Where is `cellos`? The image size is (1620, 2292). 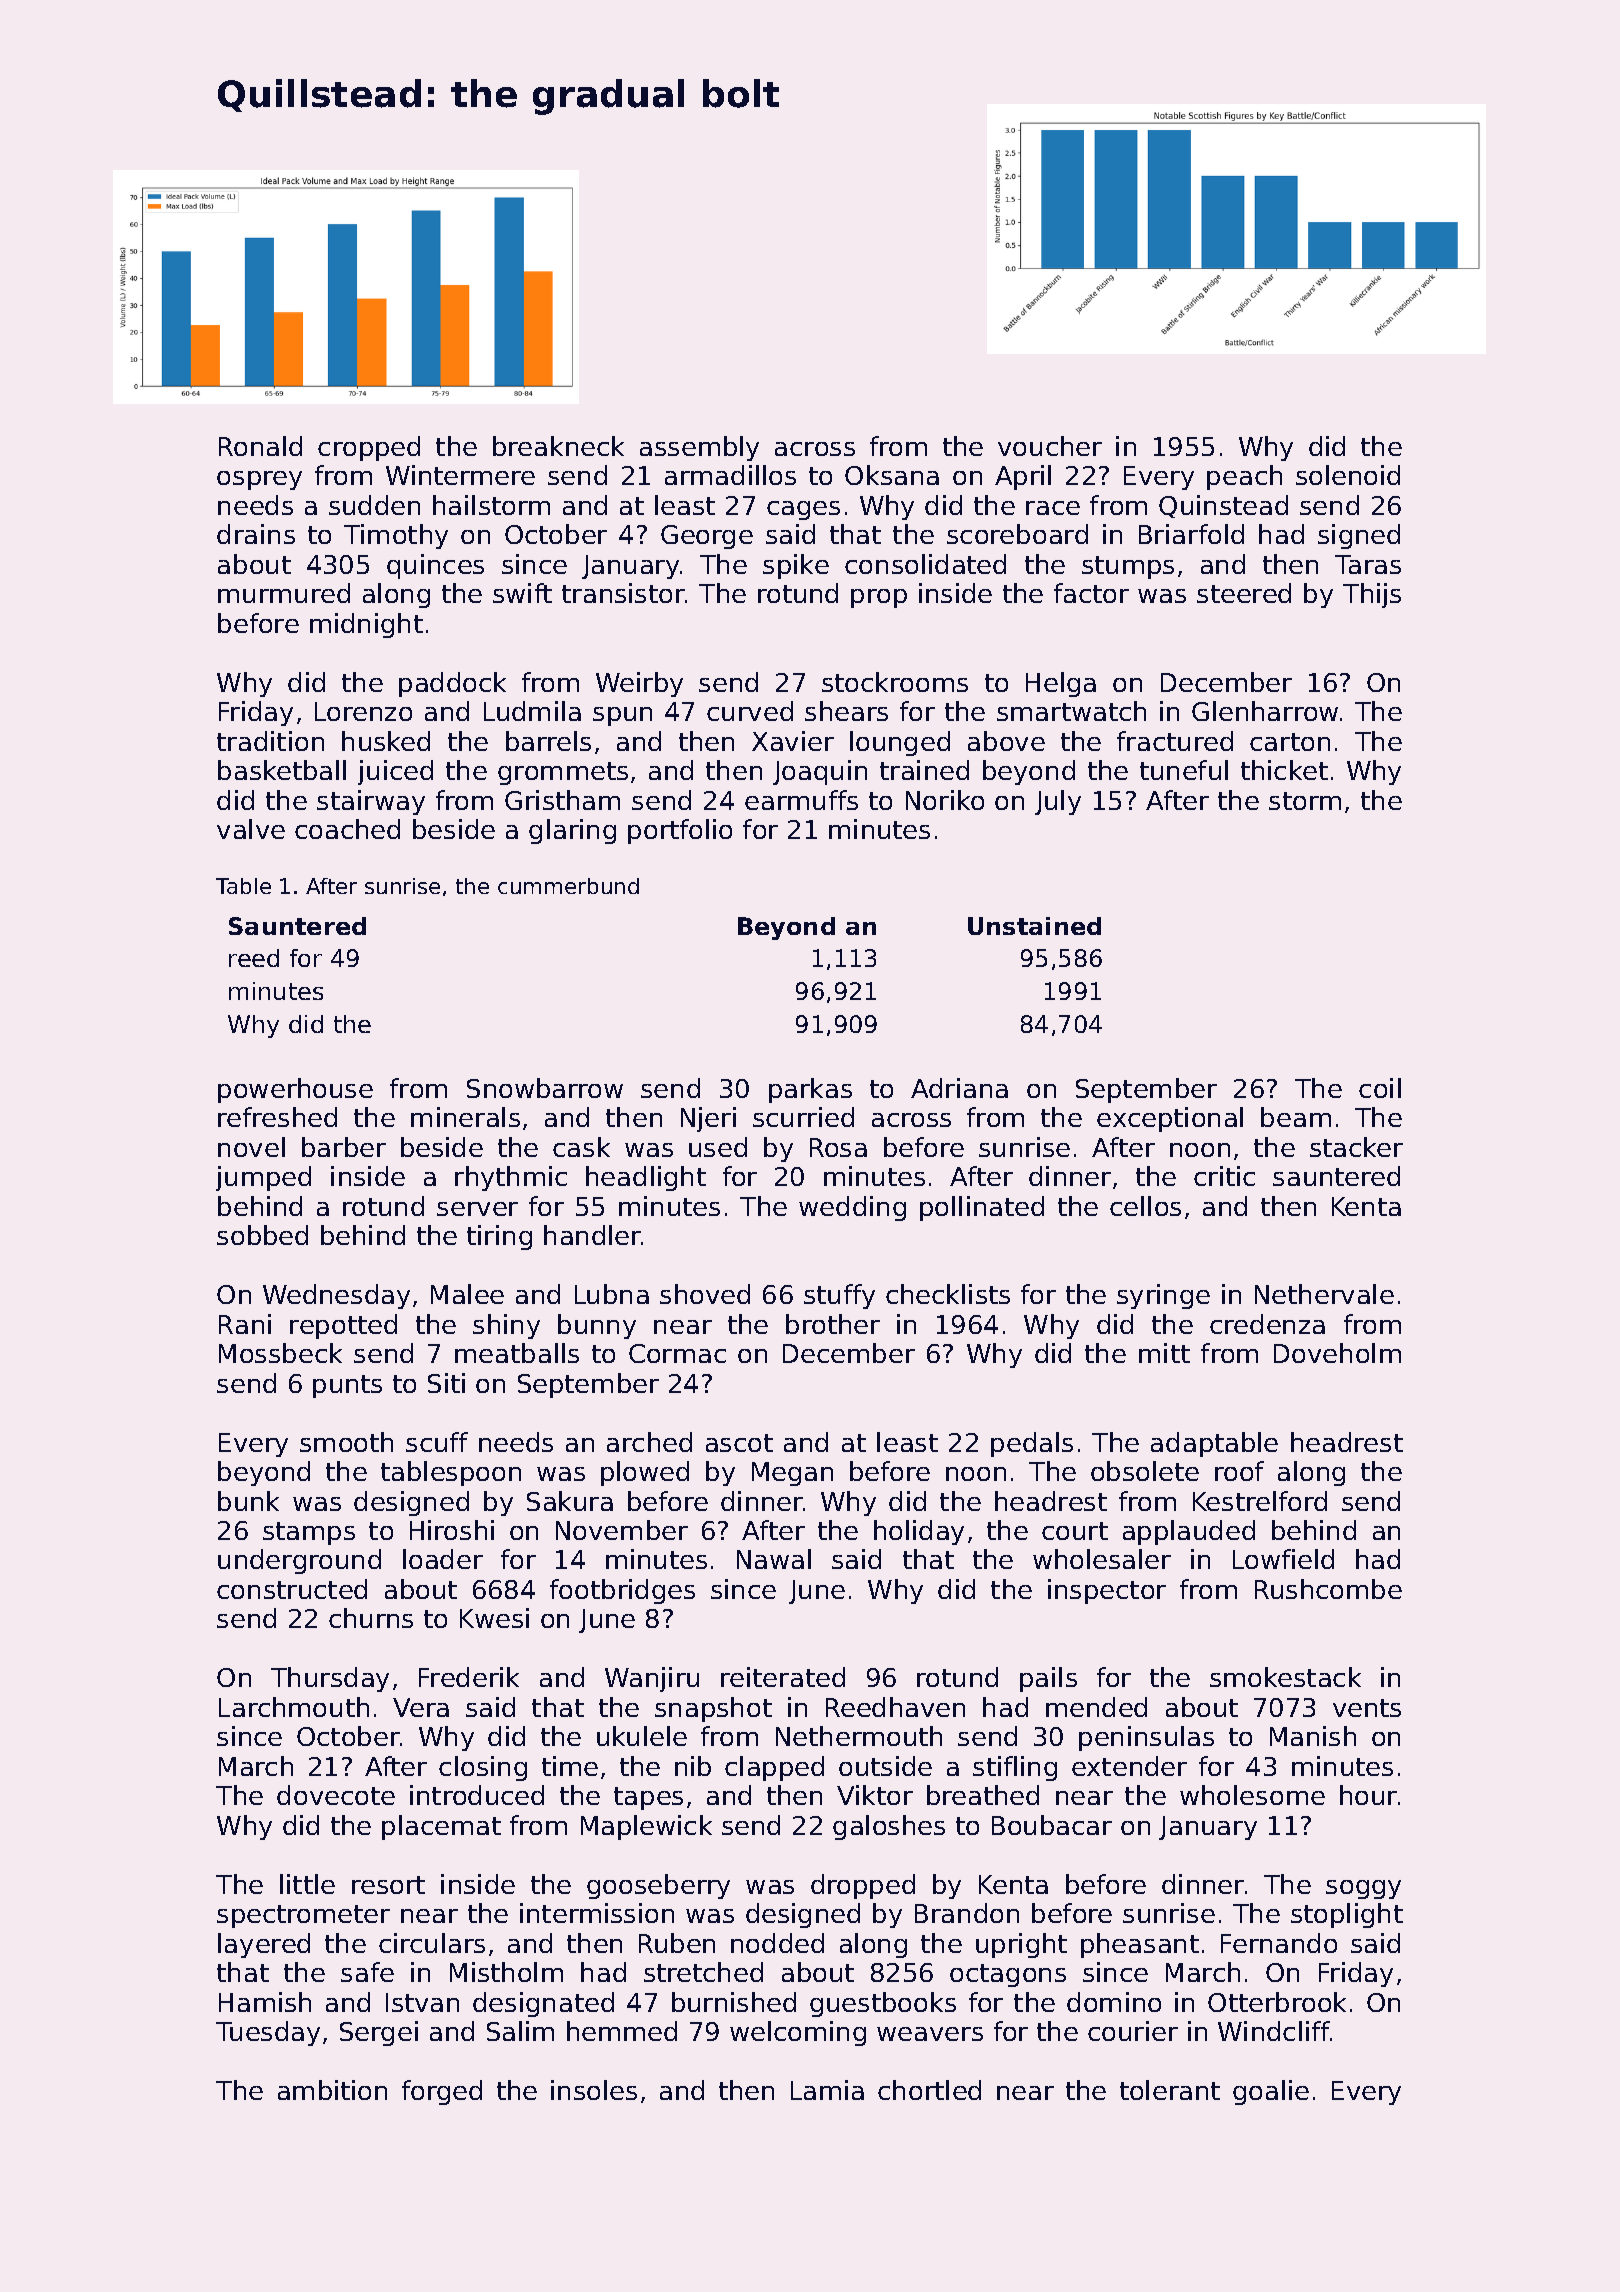
cellos is located at coordinates (1145, 1206).
